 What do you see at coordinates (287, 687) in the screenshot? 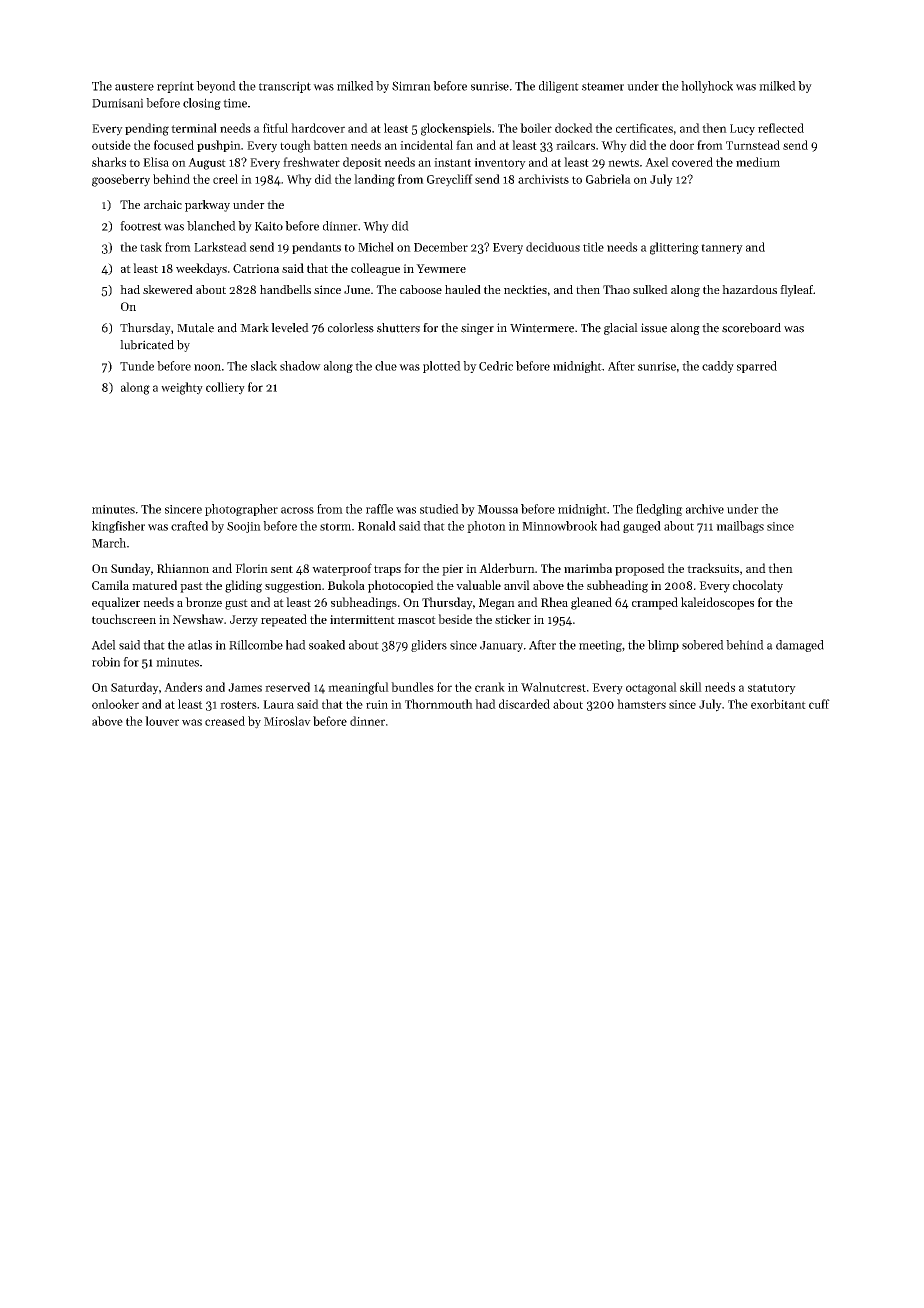
I see `reserved` at bounding box center [287, 687].
